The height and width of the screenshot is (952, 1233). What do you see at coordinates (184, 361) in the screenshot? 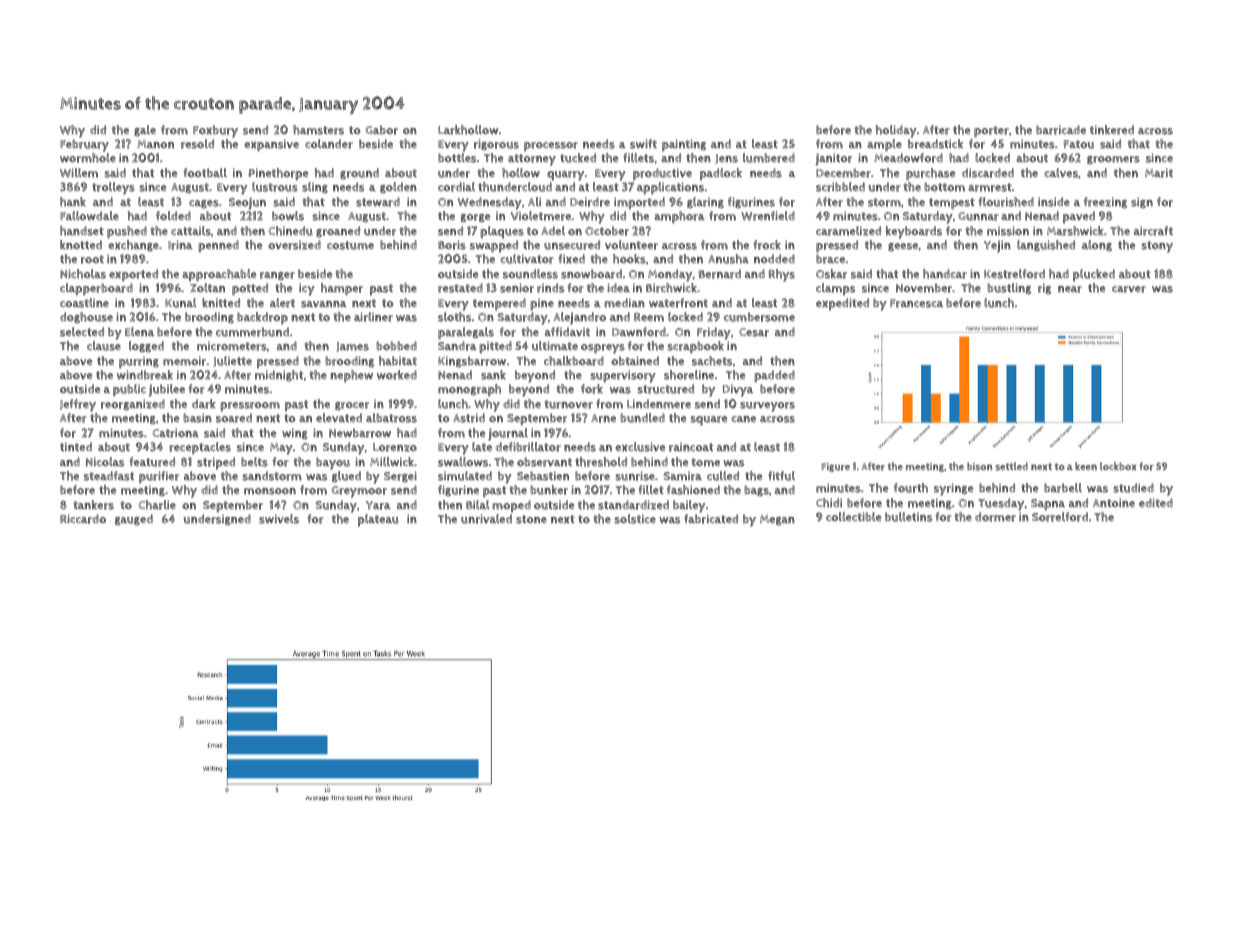
I see `memoir` at bounding box center [184, 361].
